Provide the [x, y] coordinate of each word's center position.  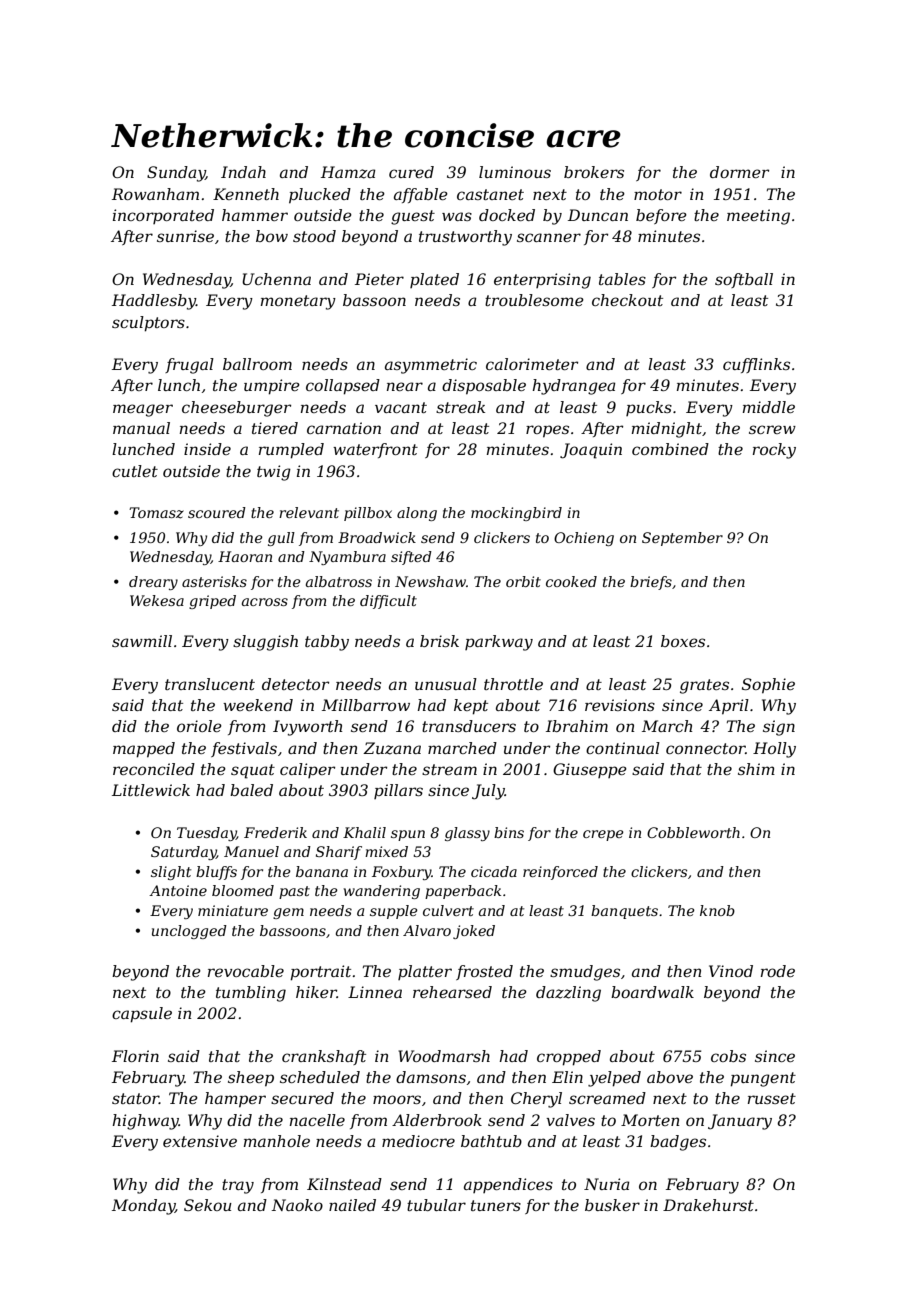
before [661, 216]
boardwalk [652, 992]
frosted [484, 972]
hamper [235, 1100]
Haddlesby [154, 302]
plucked [320, 196]
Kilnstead [344, 1184]
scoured [217, 512]
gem [288, 913]
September [682, 539]
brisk [439, 641]
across [265, 602]
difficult [388, 602]
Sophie [768, 686]
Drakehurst [708, 1205]
